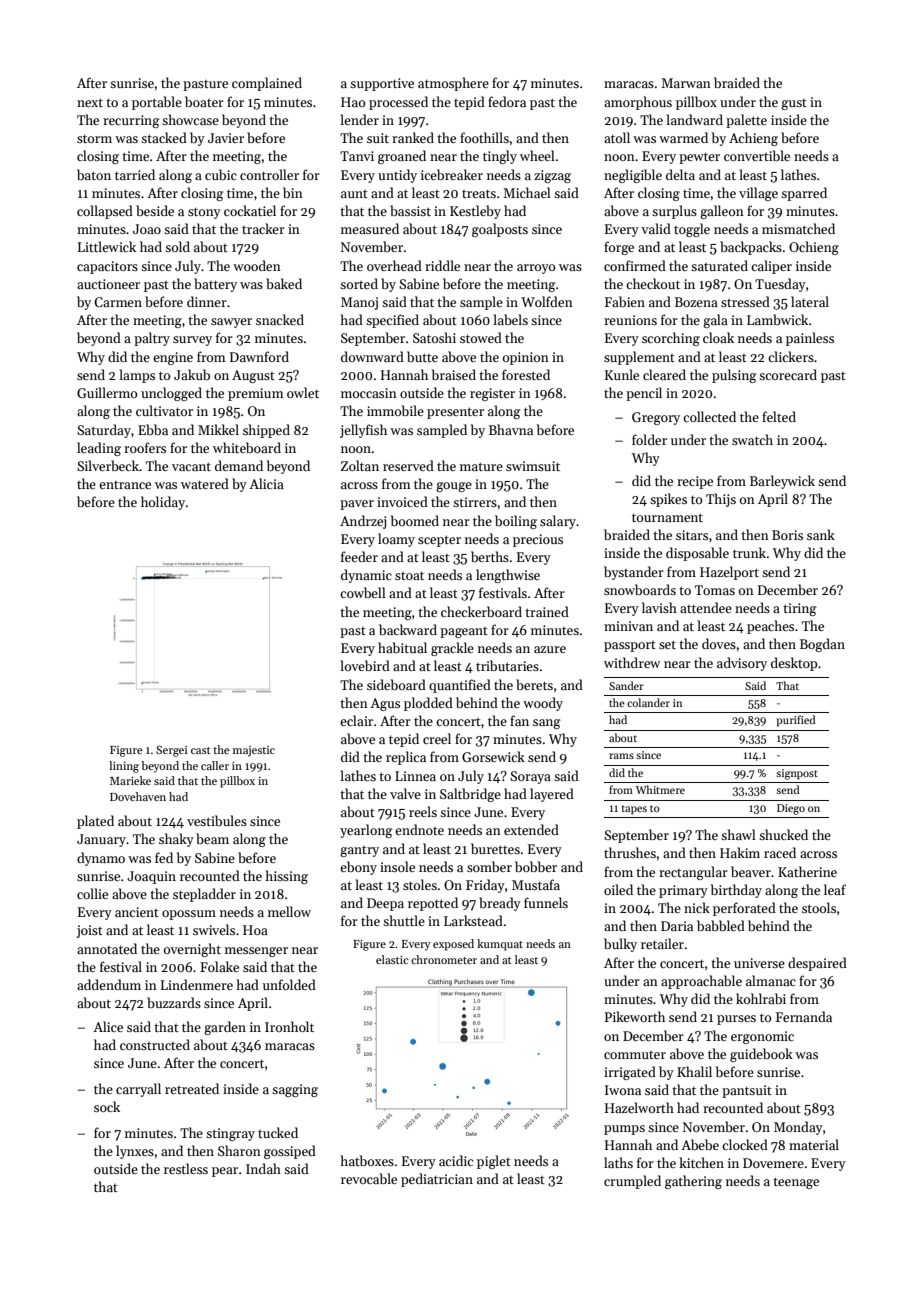  What do you see at coordinates (225, 1172) in the screenshot?
I see `pear` at bounding box center [225, 1172].
